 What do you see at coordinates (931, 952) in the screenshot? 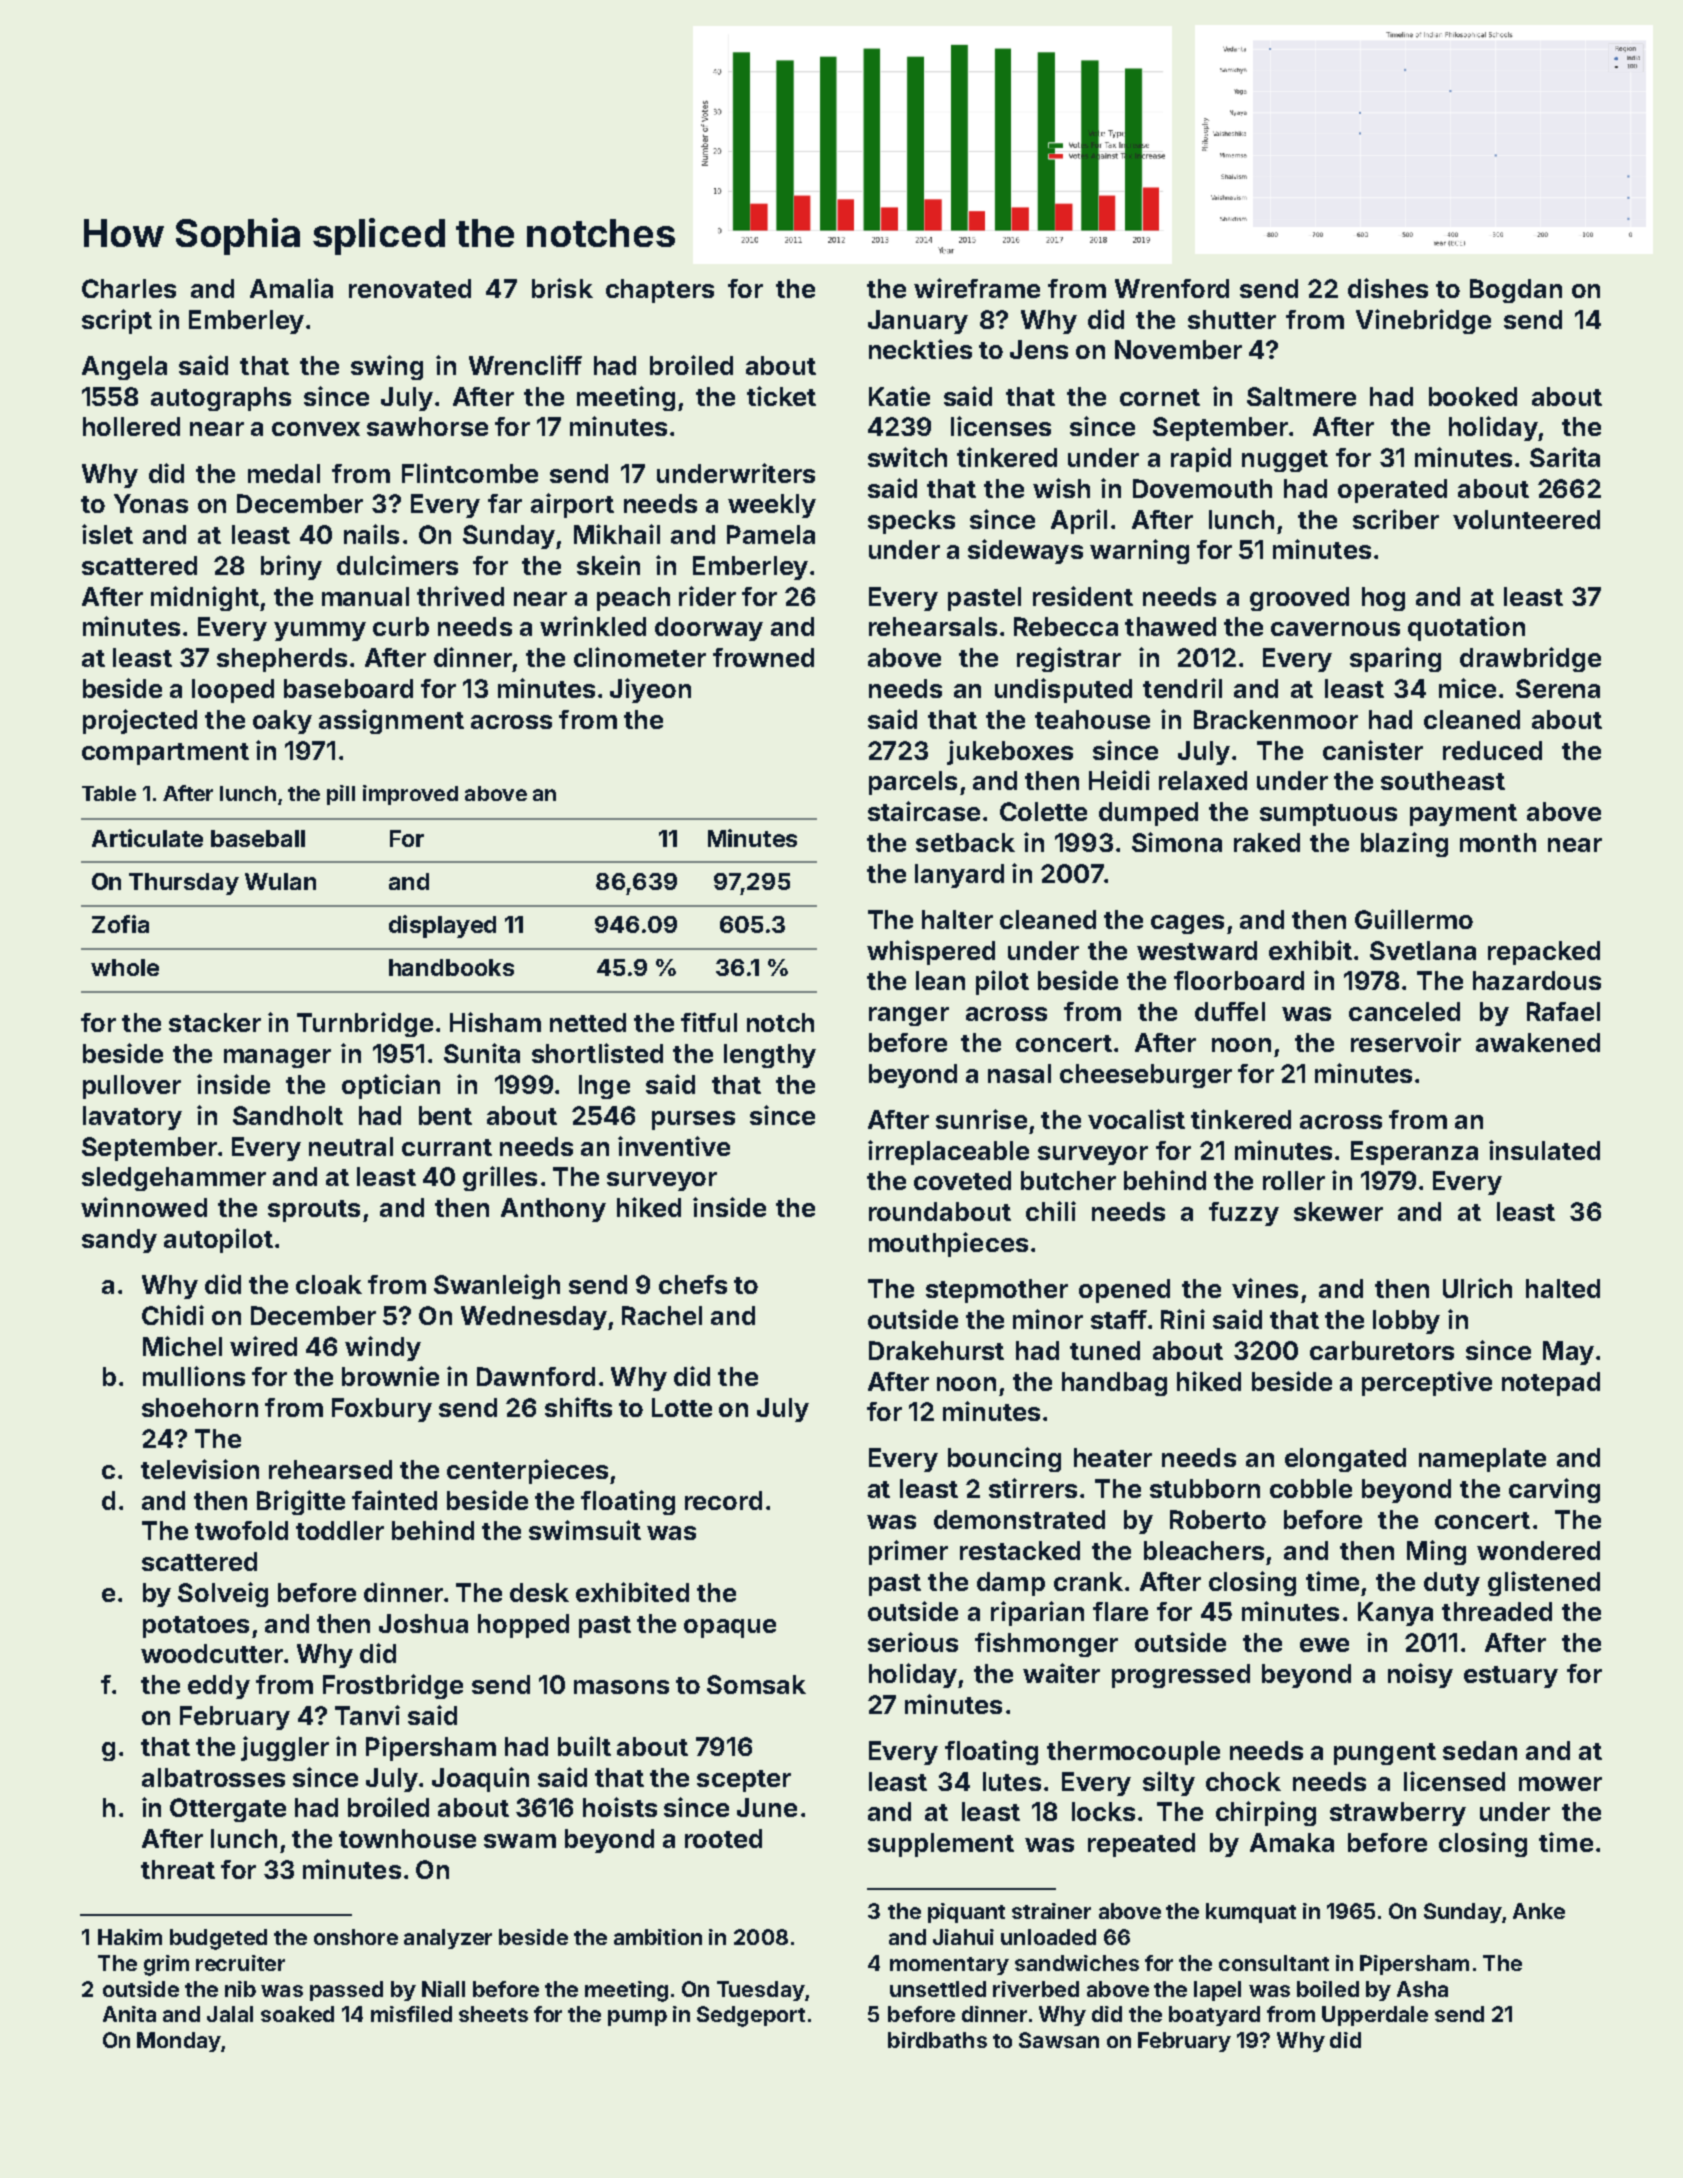
I see `whispered` at bounding box center [931, 952].
